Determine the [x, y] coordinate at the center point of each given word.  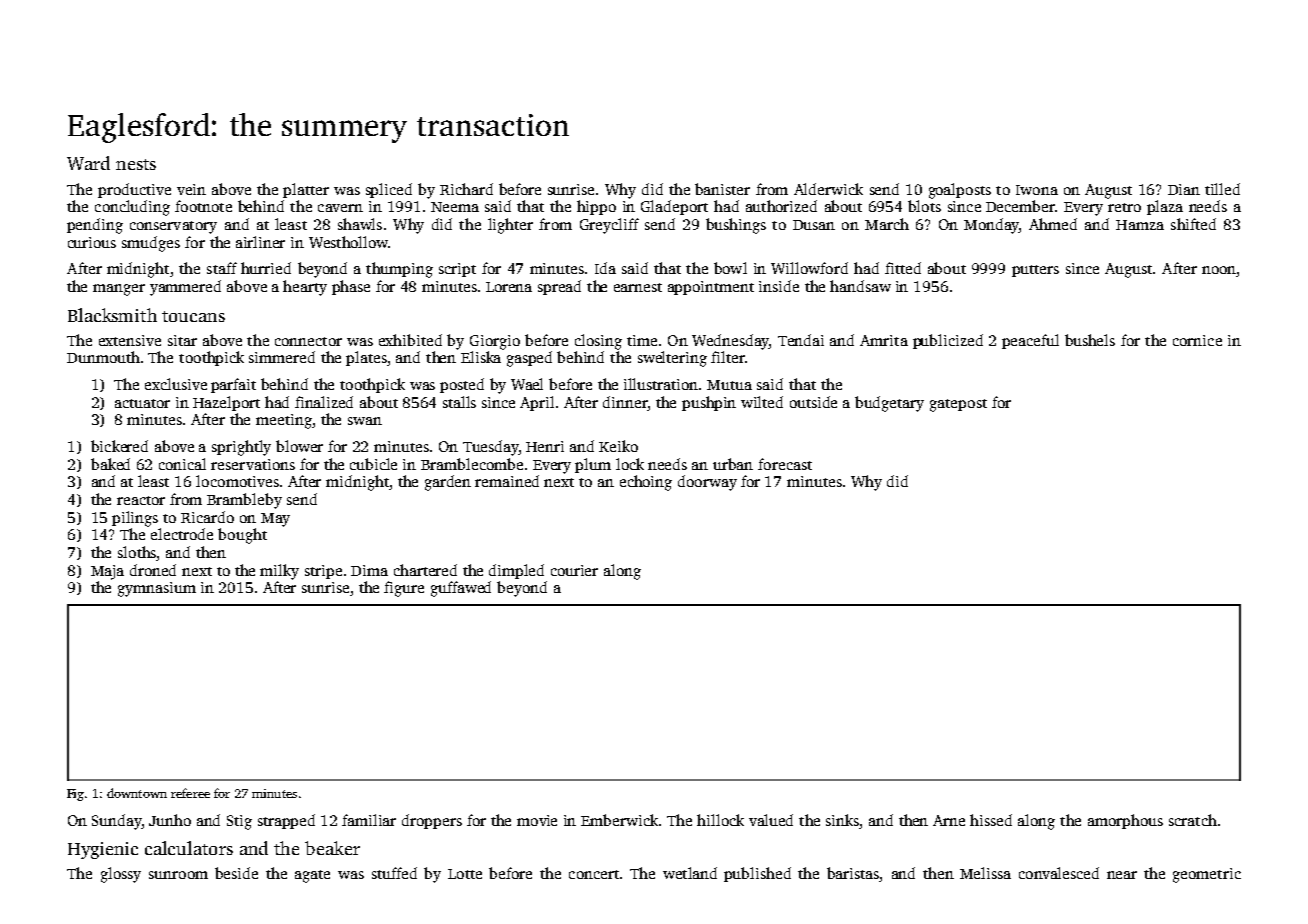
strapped [286, 821]
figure [404, 589]
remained [507, 481]
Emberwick [619, 820]
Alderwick [828, 189]
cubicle [373, 464]
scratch [1193, 820]
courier [574, 570]
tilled [1222, 189]
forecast [785, 464]
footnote [203, 206]
